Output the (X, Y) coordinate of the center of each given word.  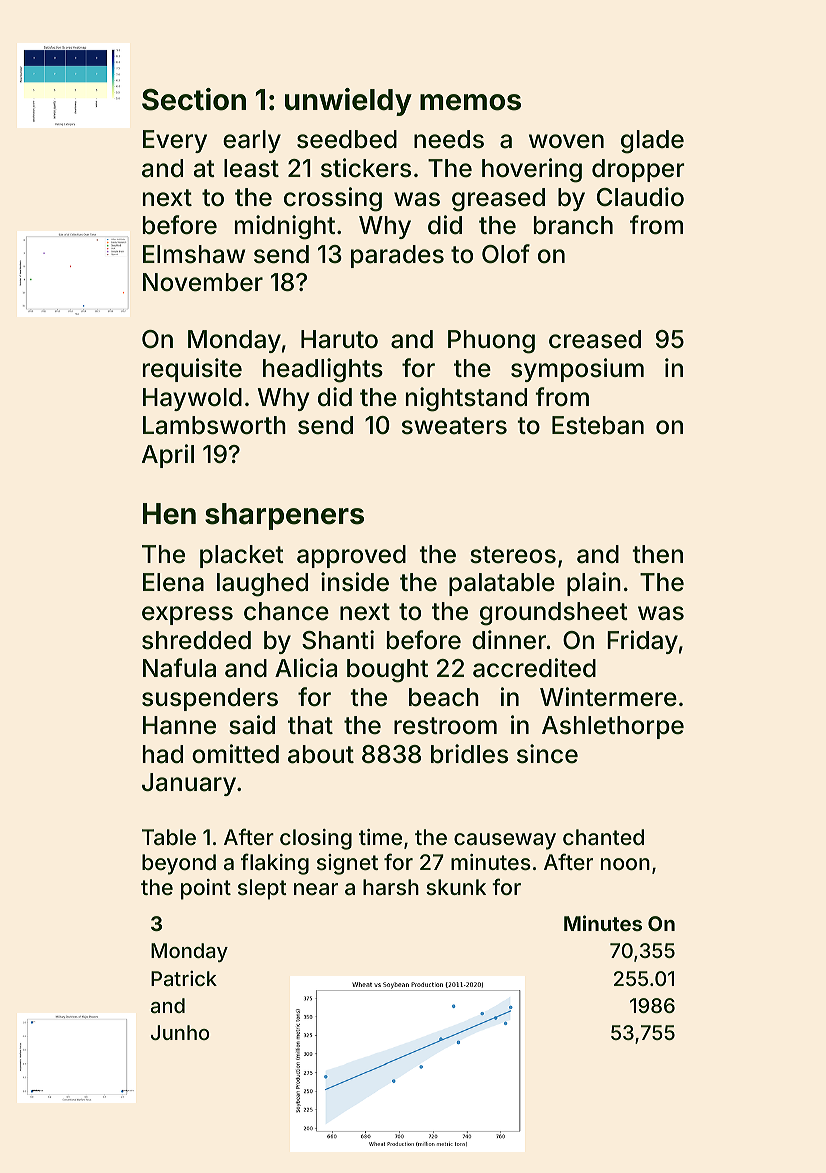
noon (625, 864)
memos (470, 102)
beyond (179, 864)
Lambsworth (214, 425)
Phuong (491, 342)
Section (194, 99)
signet (347, 864)
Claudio (640, 197)
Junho (180, 1032)
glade (652, 142)
